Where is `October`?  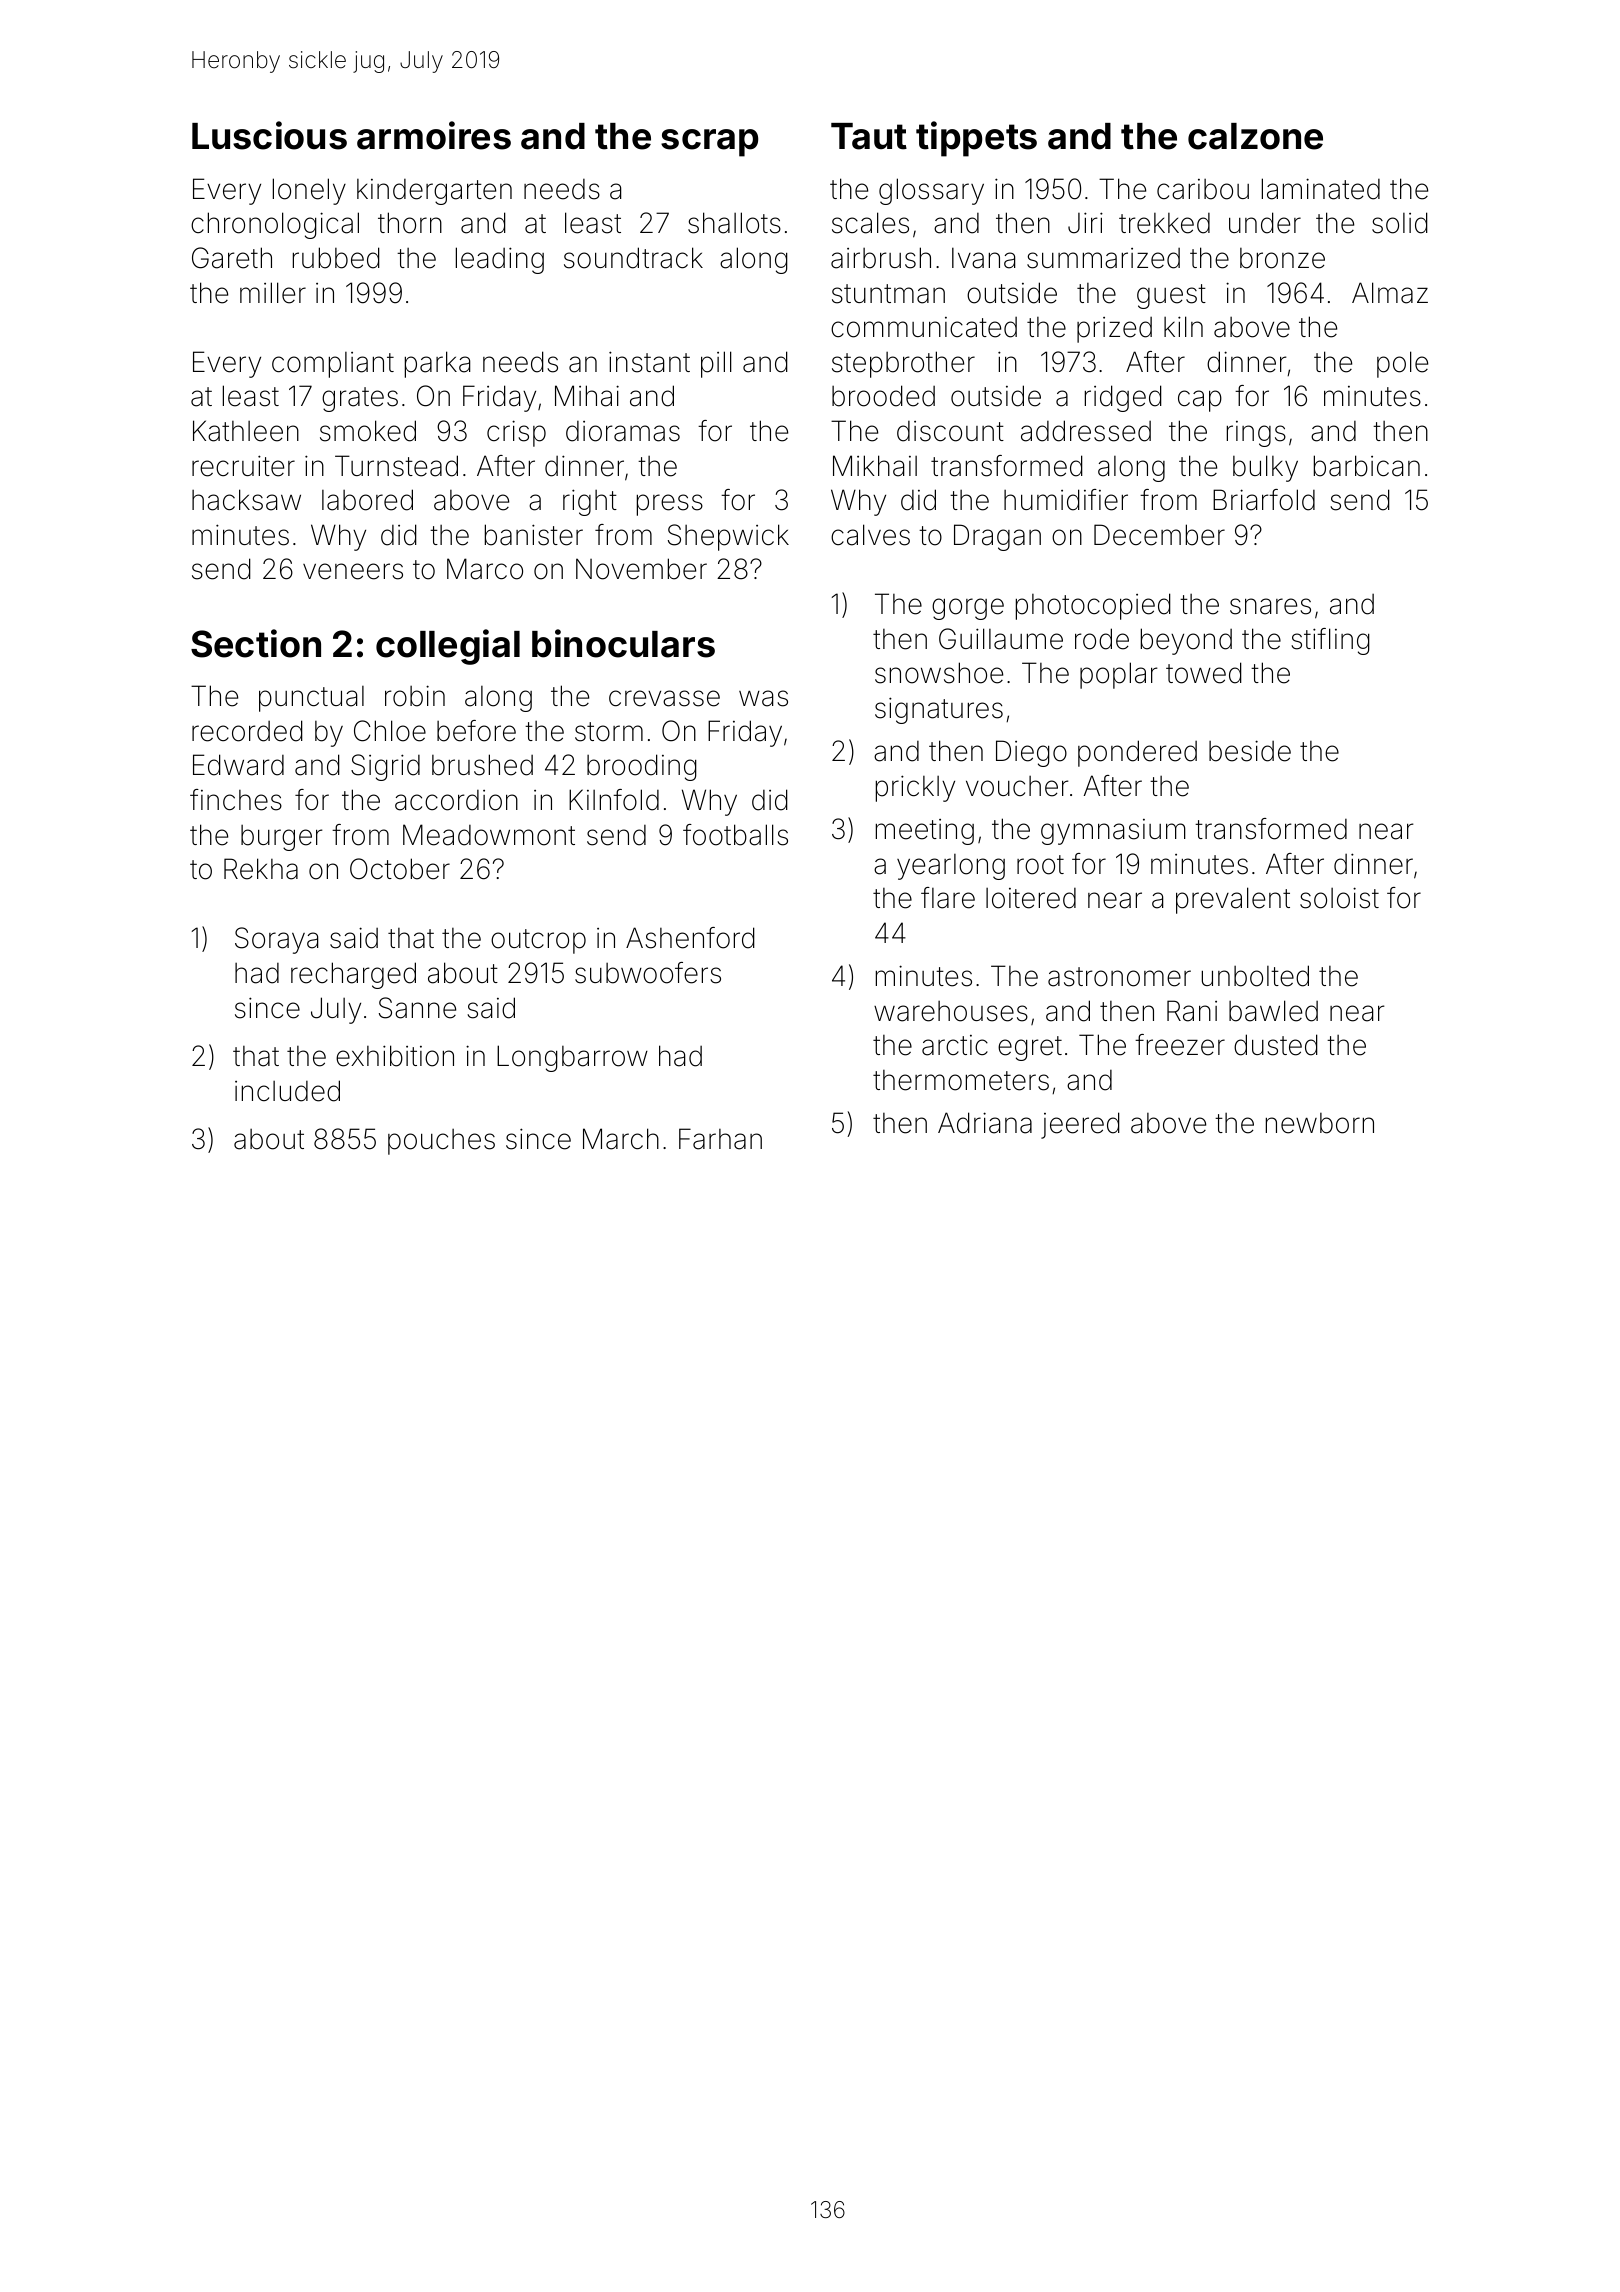
October is located at coordinates (400, 869).
